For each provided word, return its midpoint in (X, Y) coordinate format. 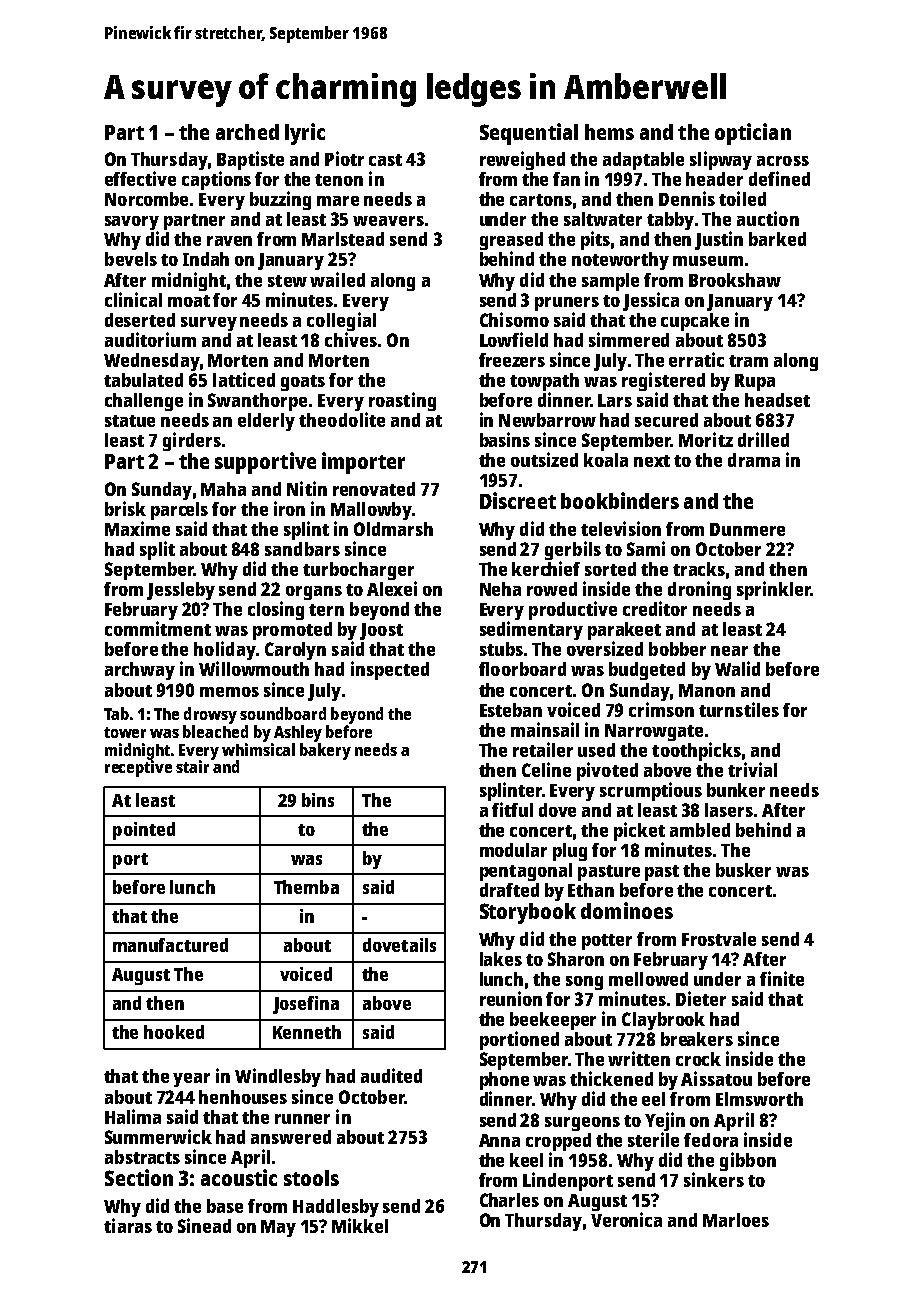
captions (216, 180)
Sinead (204, 1225)
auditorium (150, 339)
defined (779, 178)
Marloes (736, 1220)
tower (125, 732)
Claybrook (663, 1021)
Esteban (511, 710)
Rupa (755, 382)
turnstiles (739, 709)
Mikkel (360, 1225)
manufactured (170, 945)
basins (505, 439)
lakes (501, 959)
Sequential (529, 134)
